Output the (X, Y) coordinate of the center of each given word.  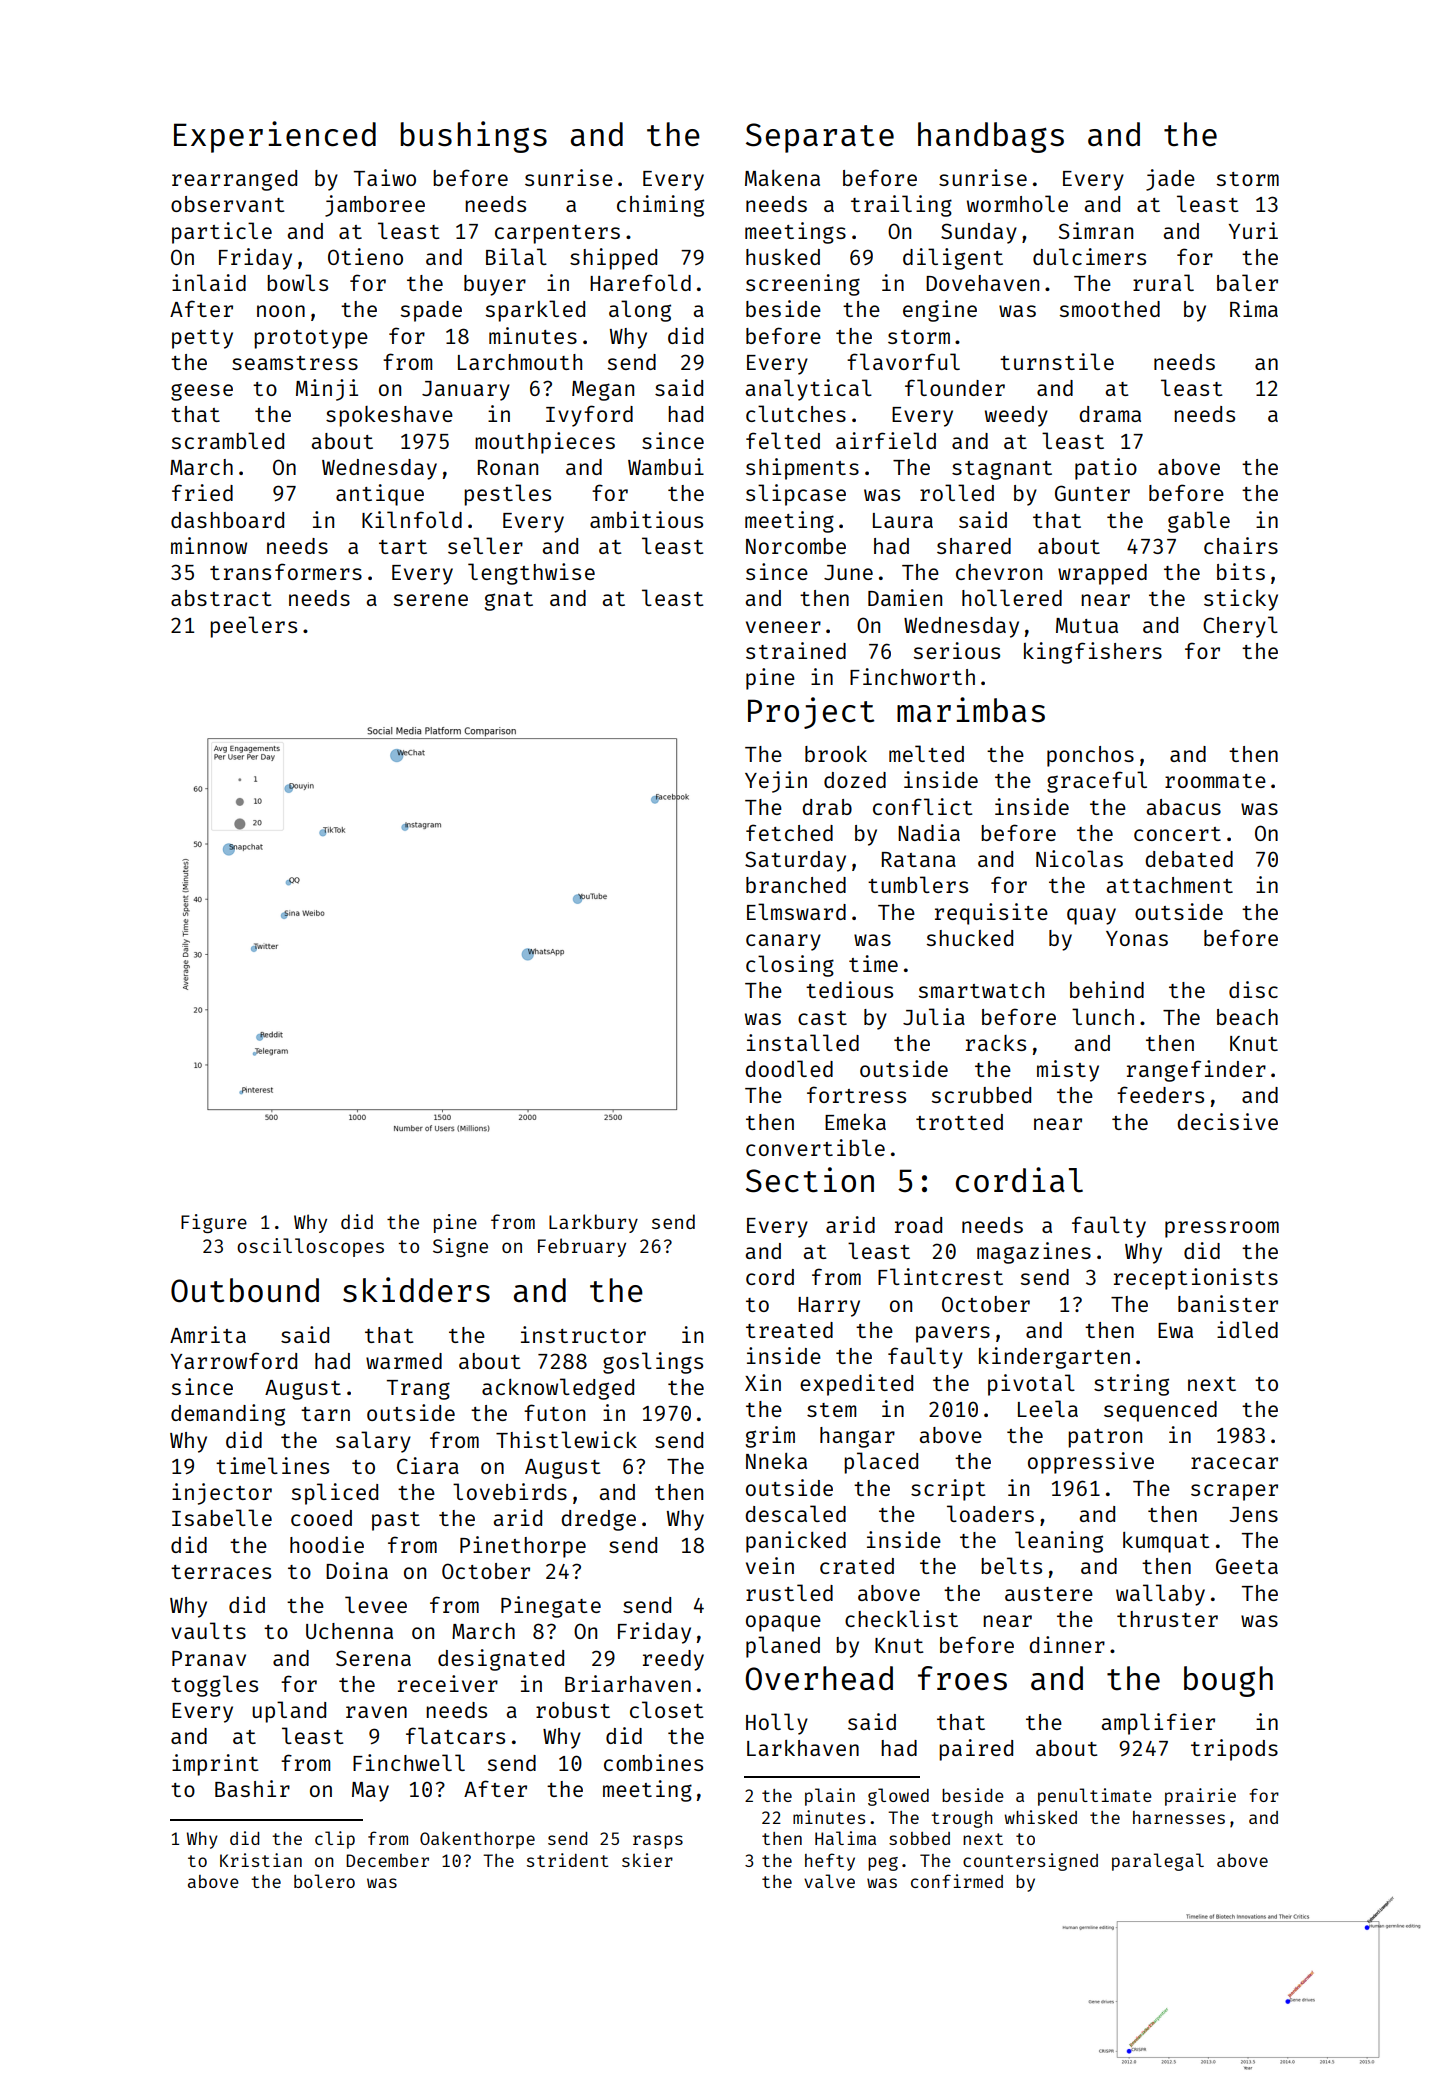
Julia (934, 1016)
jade (1170, 180)
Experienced (275, 137)
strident (568, 1860)
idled (1247, 1329)
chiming (660, 206)
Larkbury (593, 1223)
